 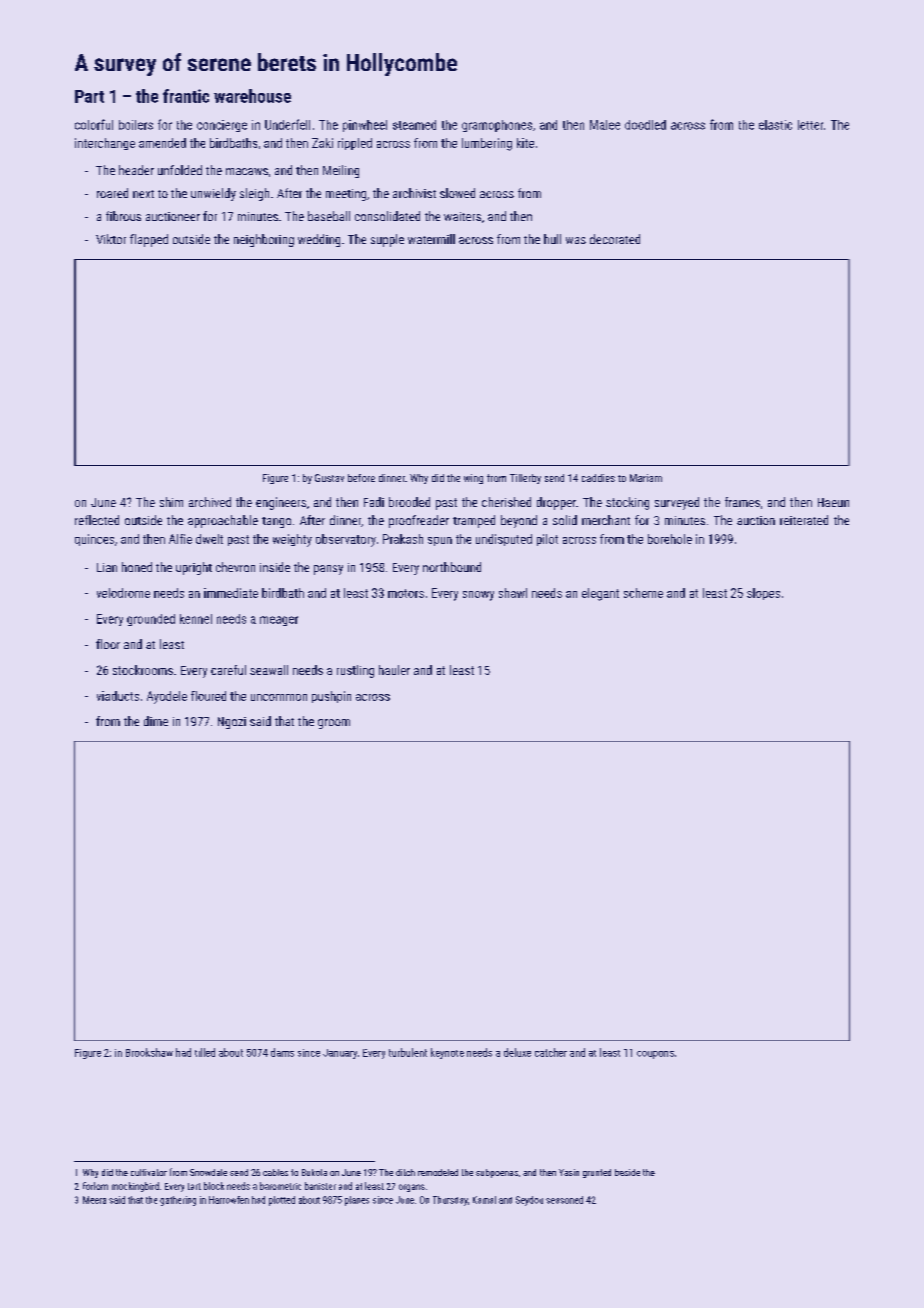 What do you see at coordinates (329, 216) in the page?
I see `baseball` at bounding box center [329, 216].
